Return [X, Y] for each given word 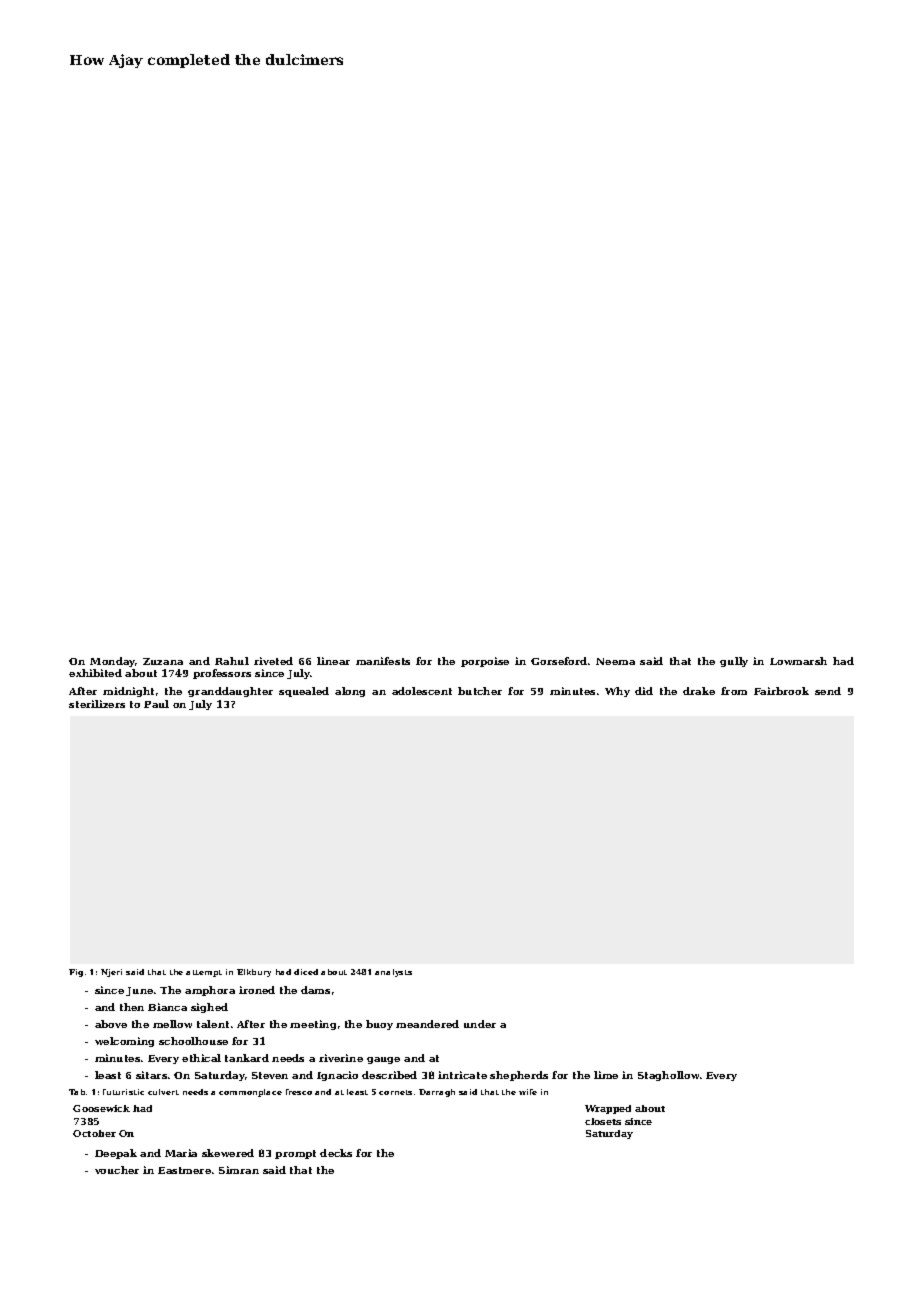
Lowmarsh [798, 661]
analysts [393, 973]
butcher [480, 691]
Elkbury [254, 973]
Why [617, 692]
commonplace [250, 1093]
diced [306, 972]
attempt [204, 973]
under [480, 1024]
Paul [156, 704]
